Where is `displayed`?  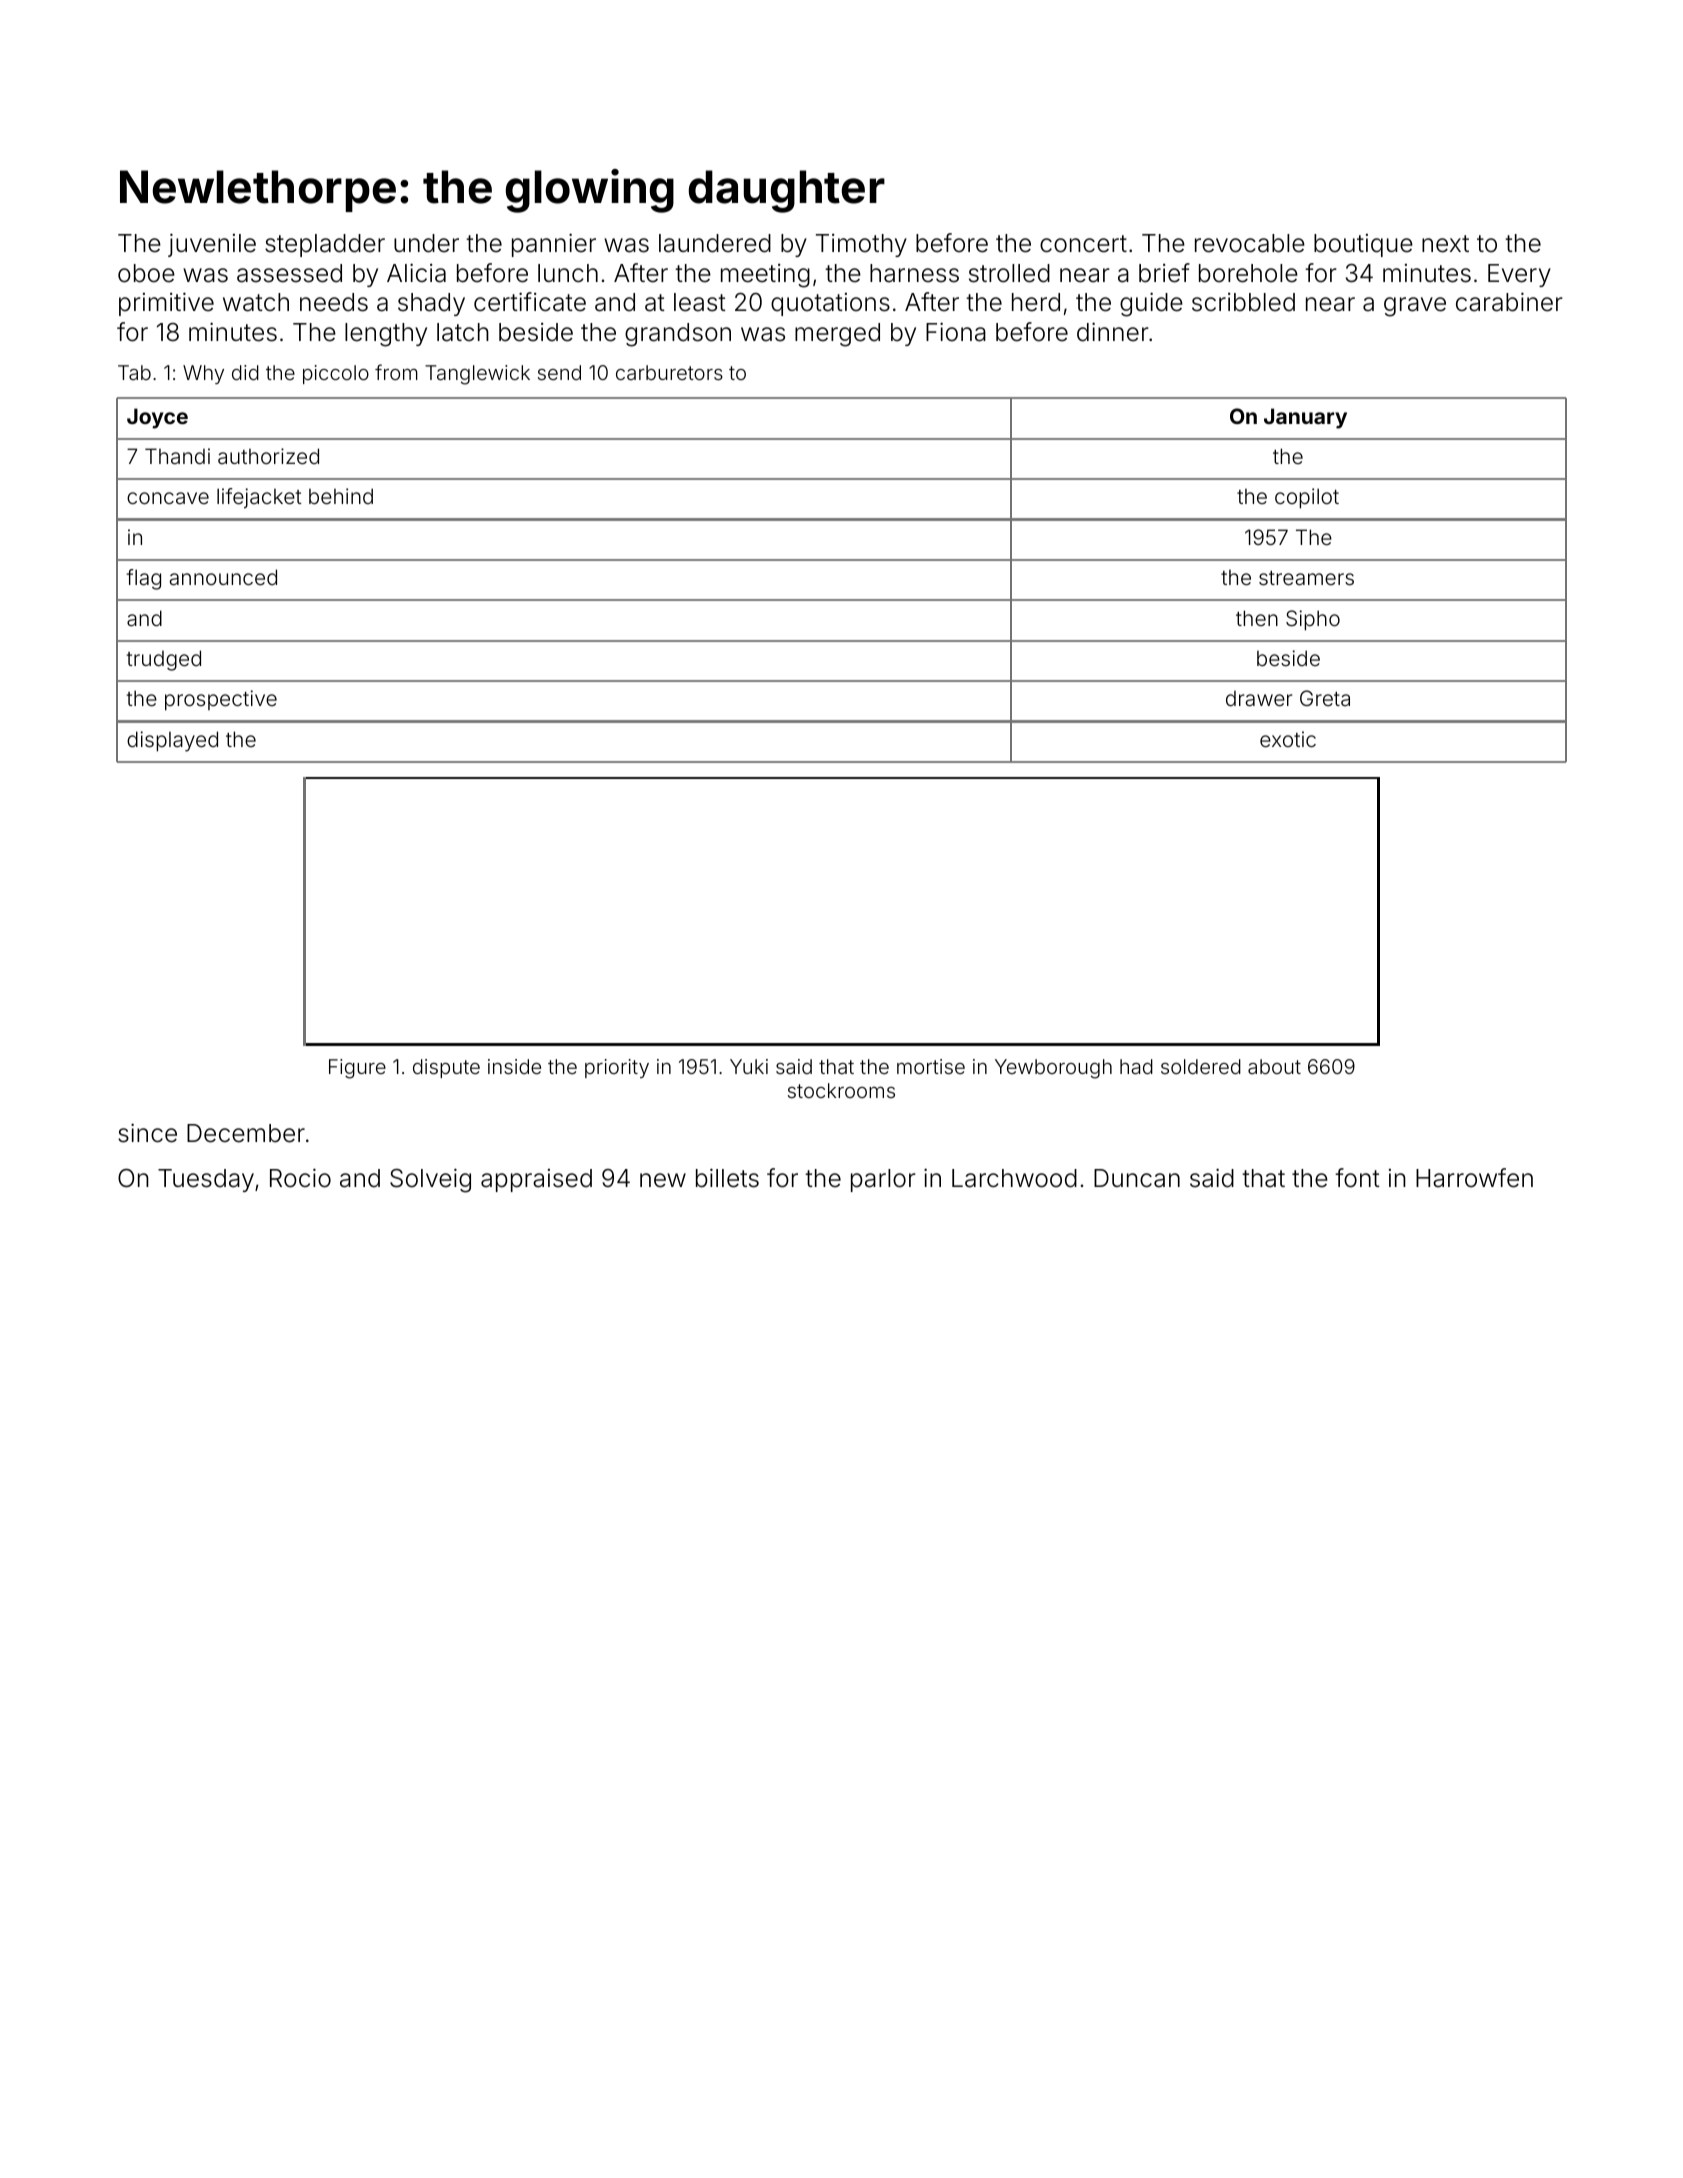
displayed is located at coordinates (172, 741).
